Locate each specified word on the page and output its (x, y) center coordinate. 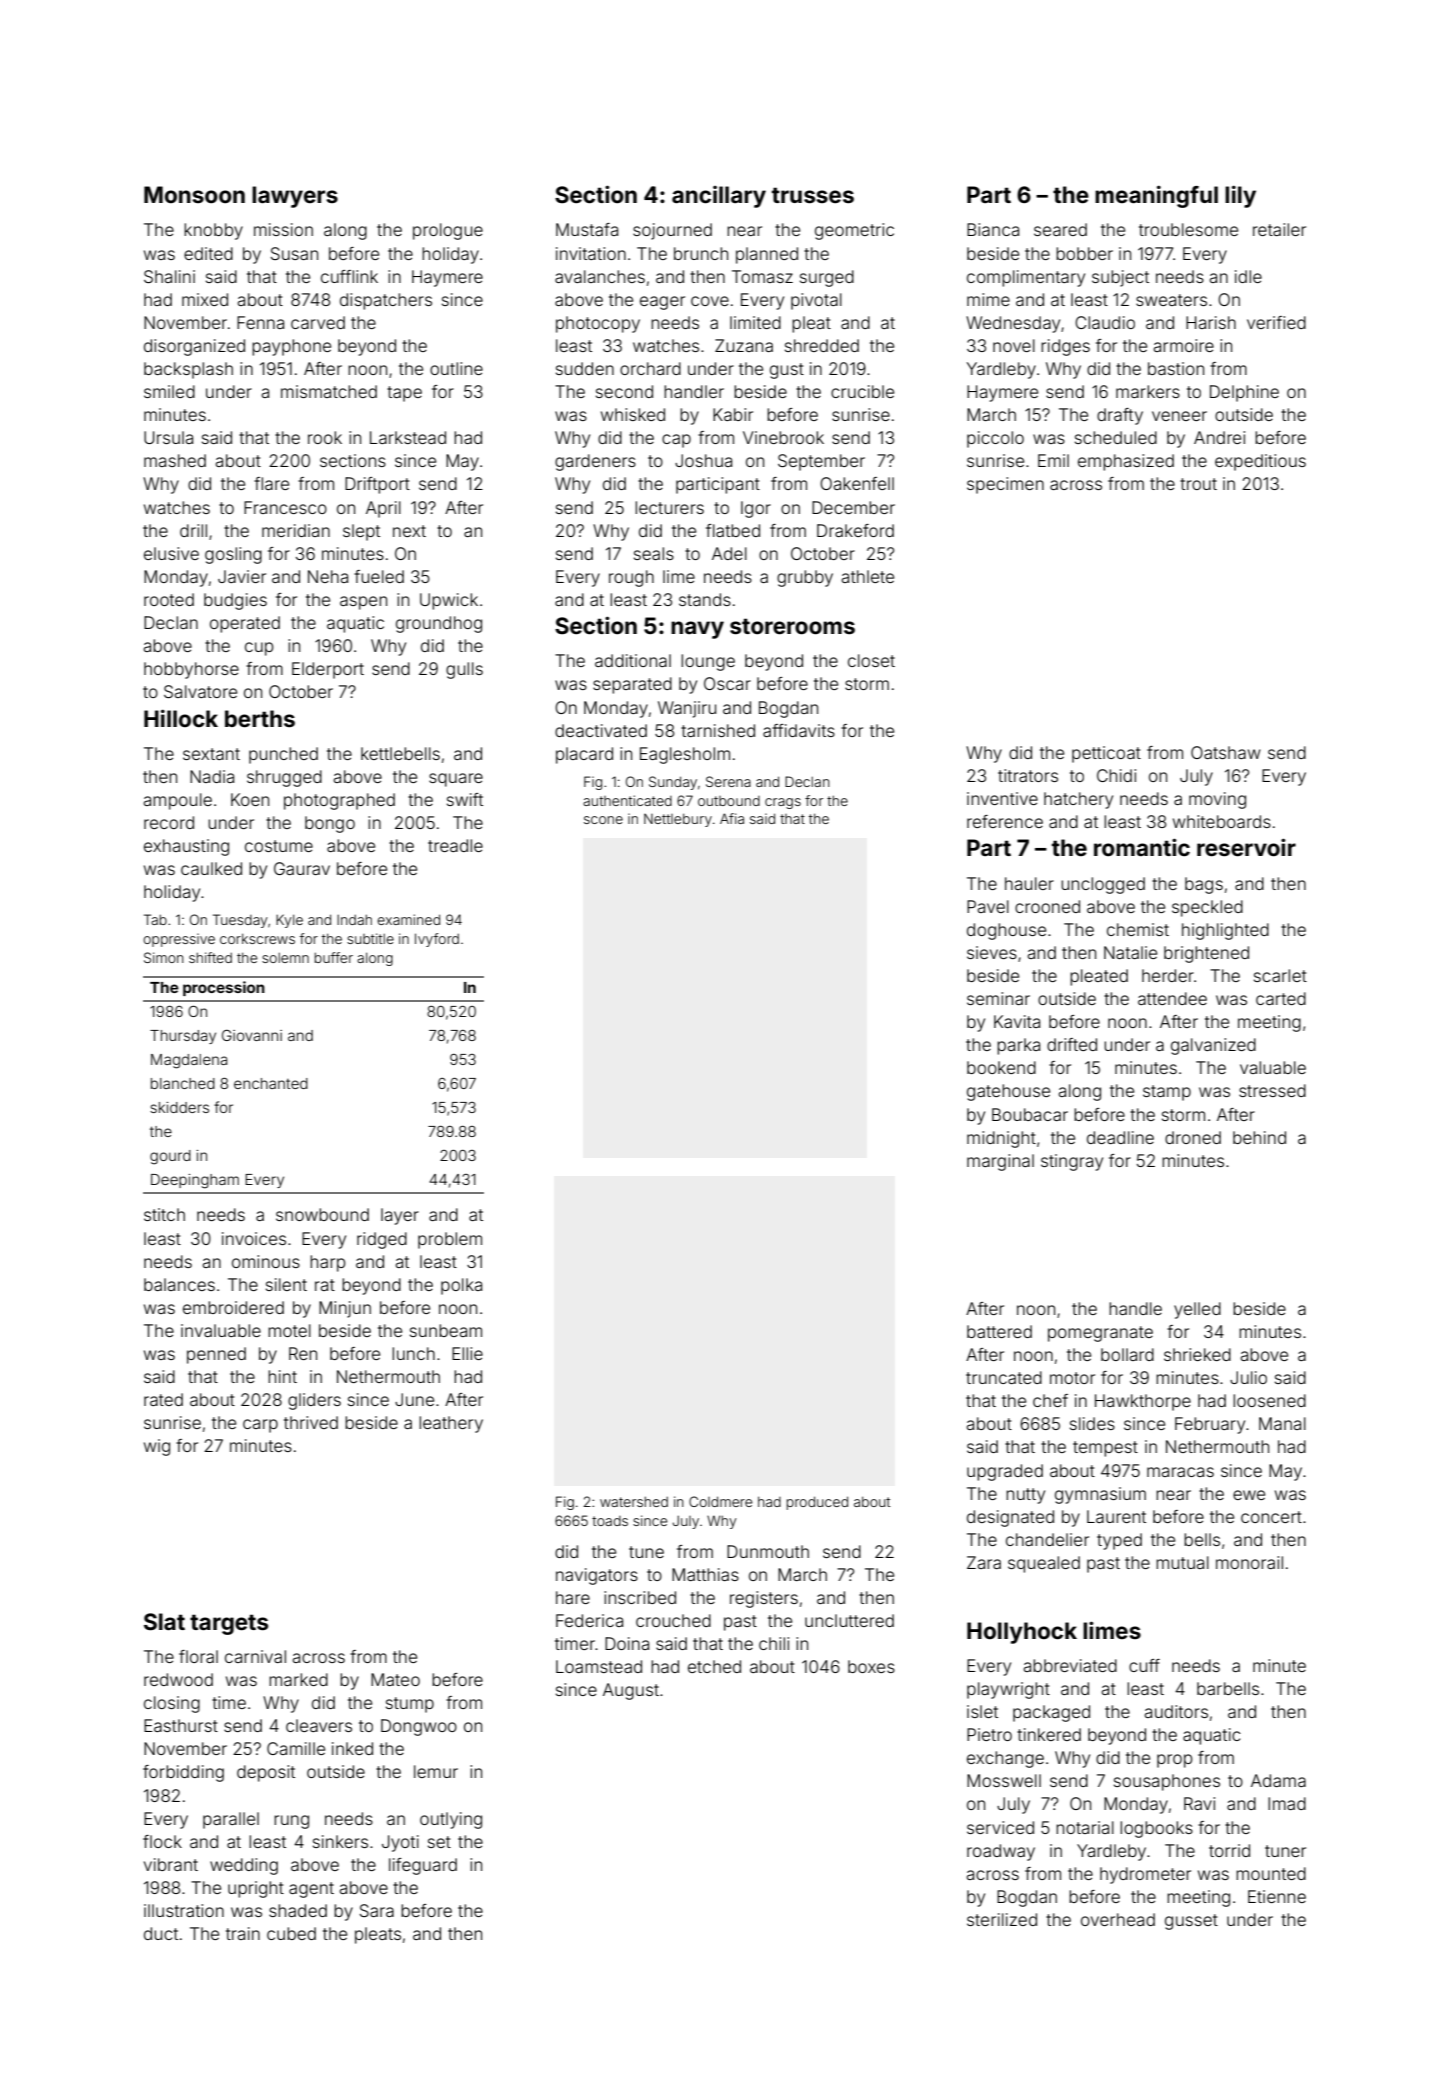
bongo (330, 824)
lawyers (295, 197)
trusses (813, 195)
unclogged (1103, 885)
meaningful (1156, 196)
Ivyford (437, 940)
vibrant (171, 1864)
